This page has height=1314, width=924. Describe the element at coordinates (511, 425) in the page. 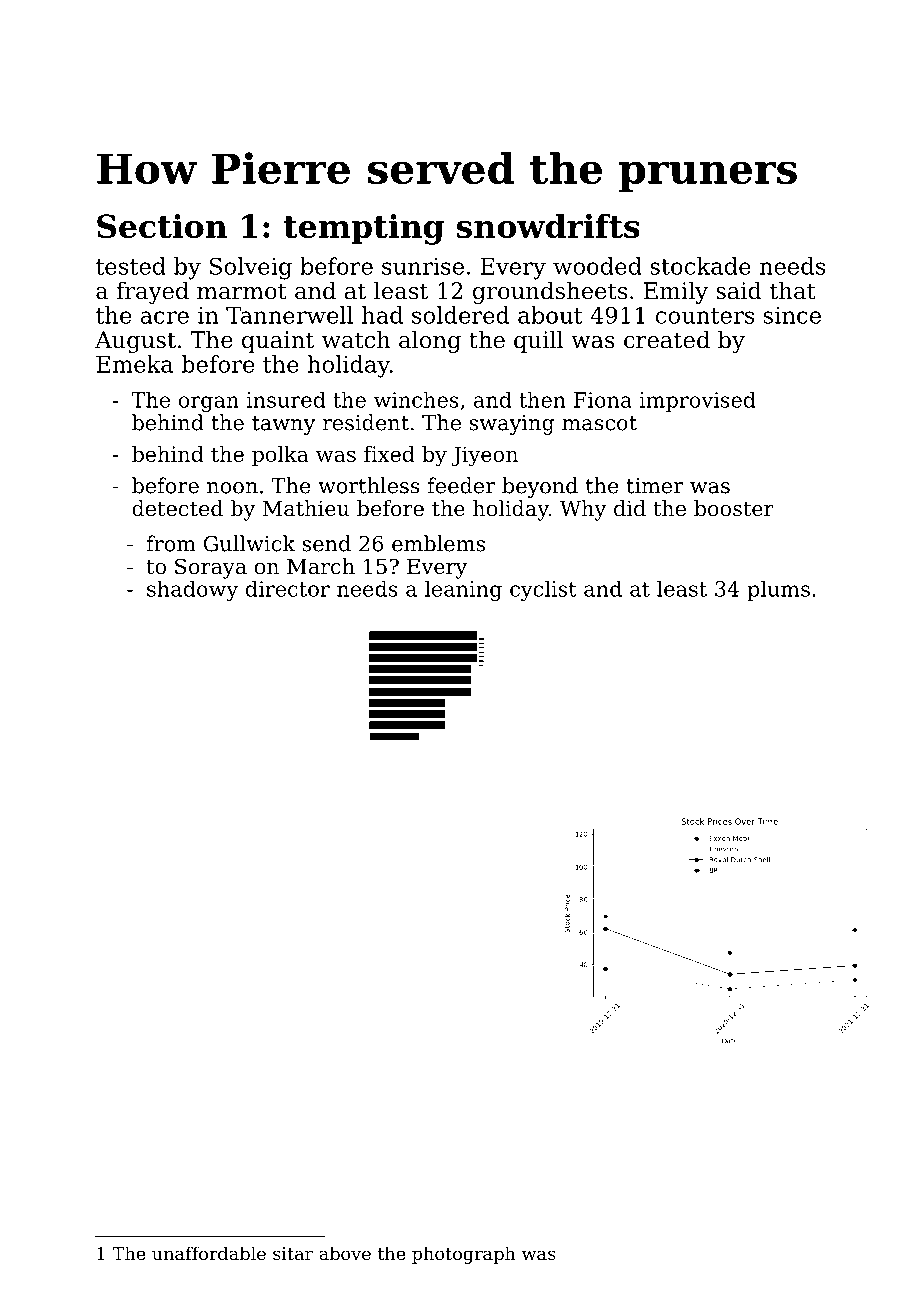

I see `swaying` at that location.
